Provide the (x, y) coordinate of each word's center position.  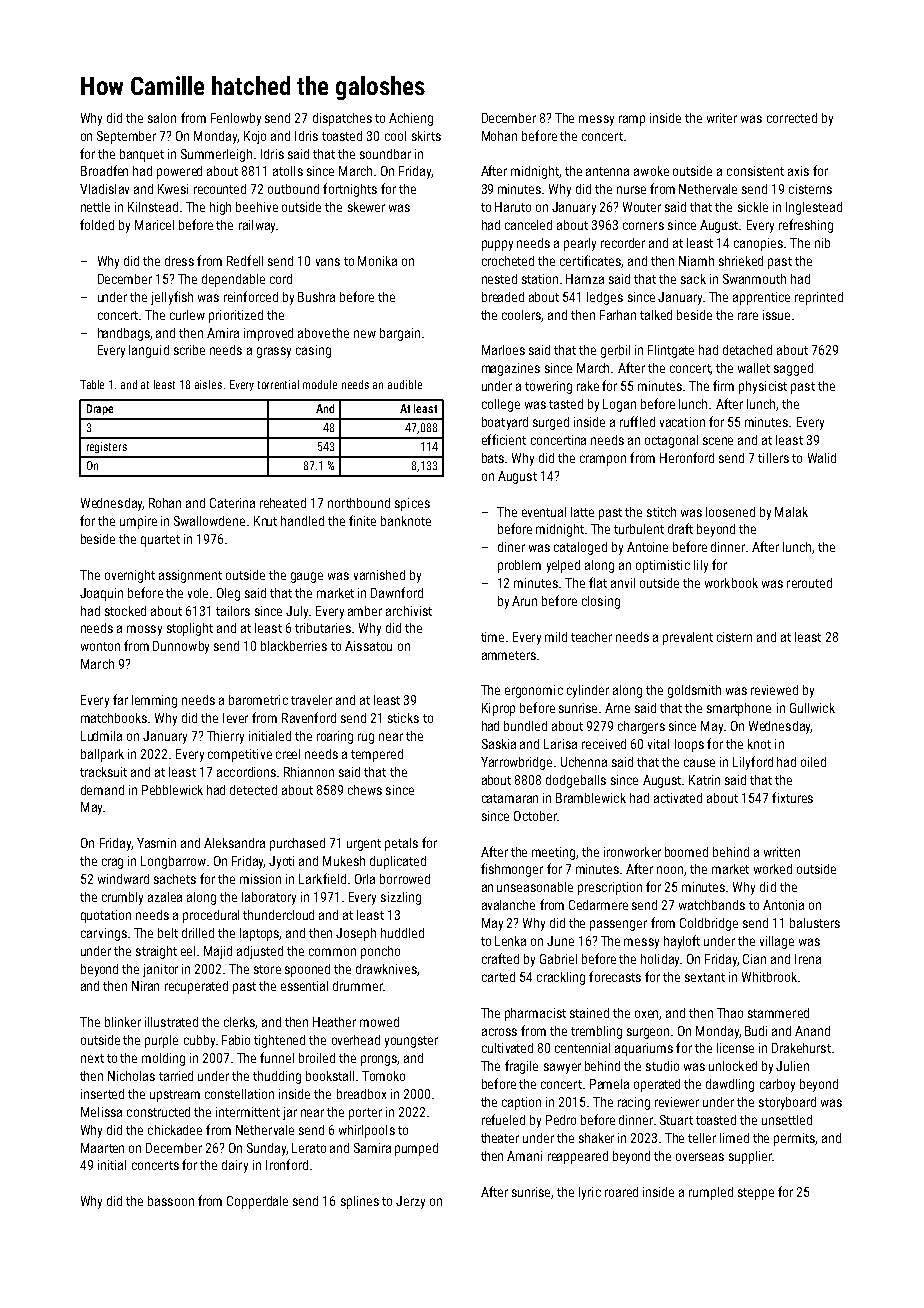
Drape (100, 409)
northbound (359, 503)
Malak (791, 512)
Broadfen (104, 170)
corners (643, 226)
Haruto (513, 207)
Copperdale (257, 1202)
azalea (165, 897)
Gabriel (558, 959)
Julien (792, 1066)
